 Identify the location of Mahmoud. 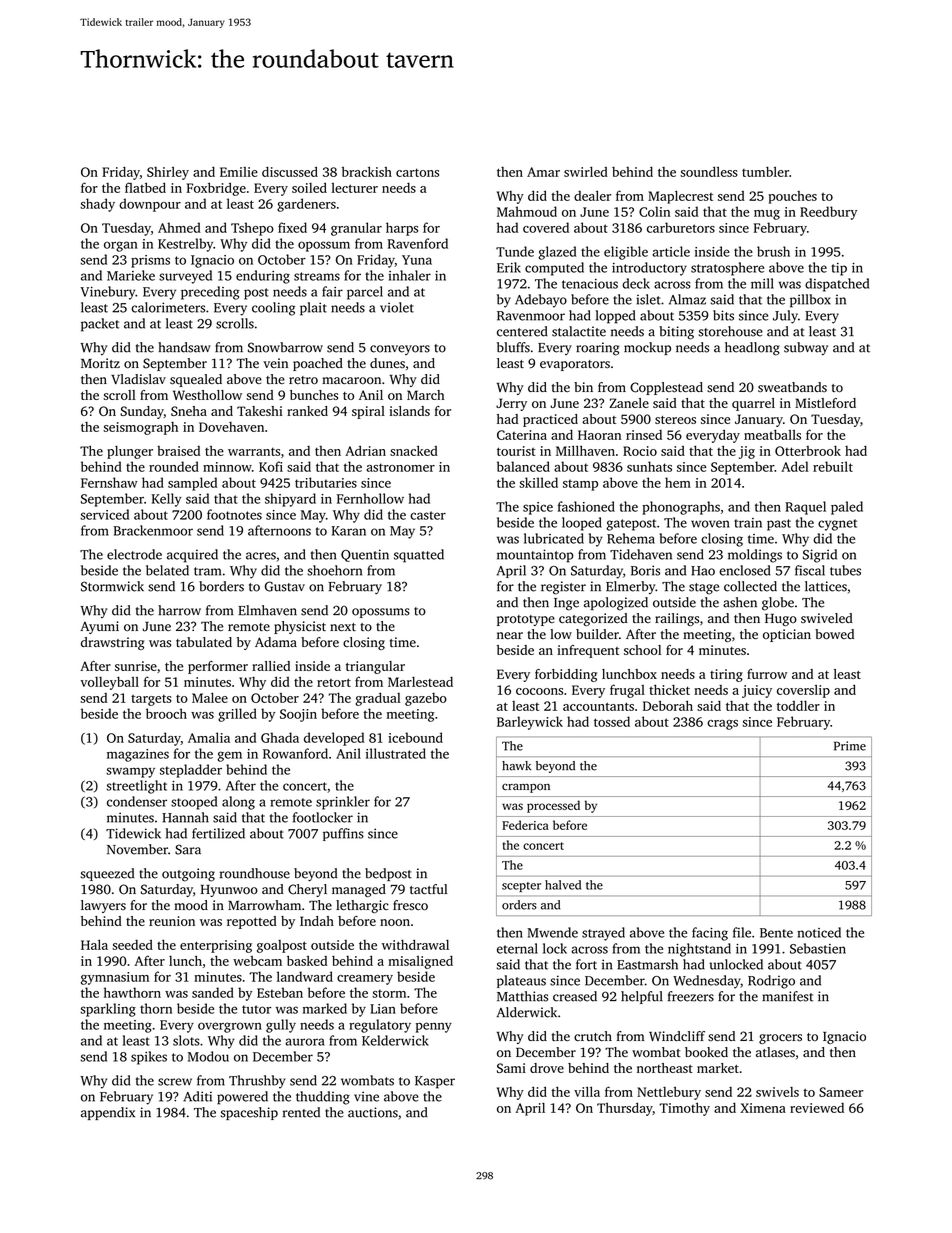
(527, 211).
